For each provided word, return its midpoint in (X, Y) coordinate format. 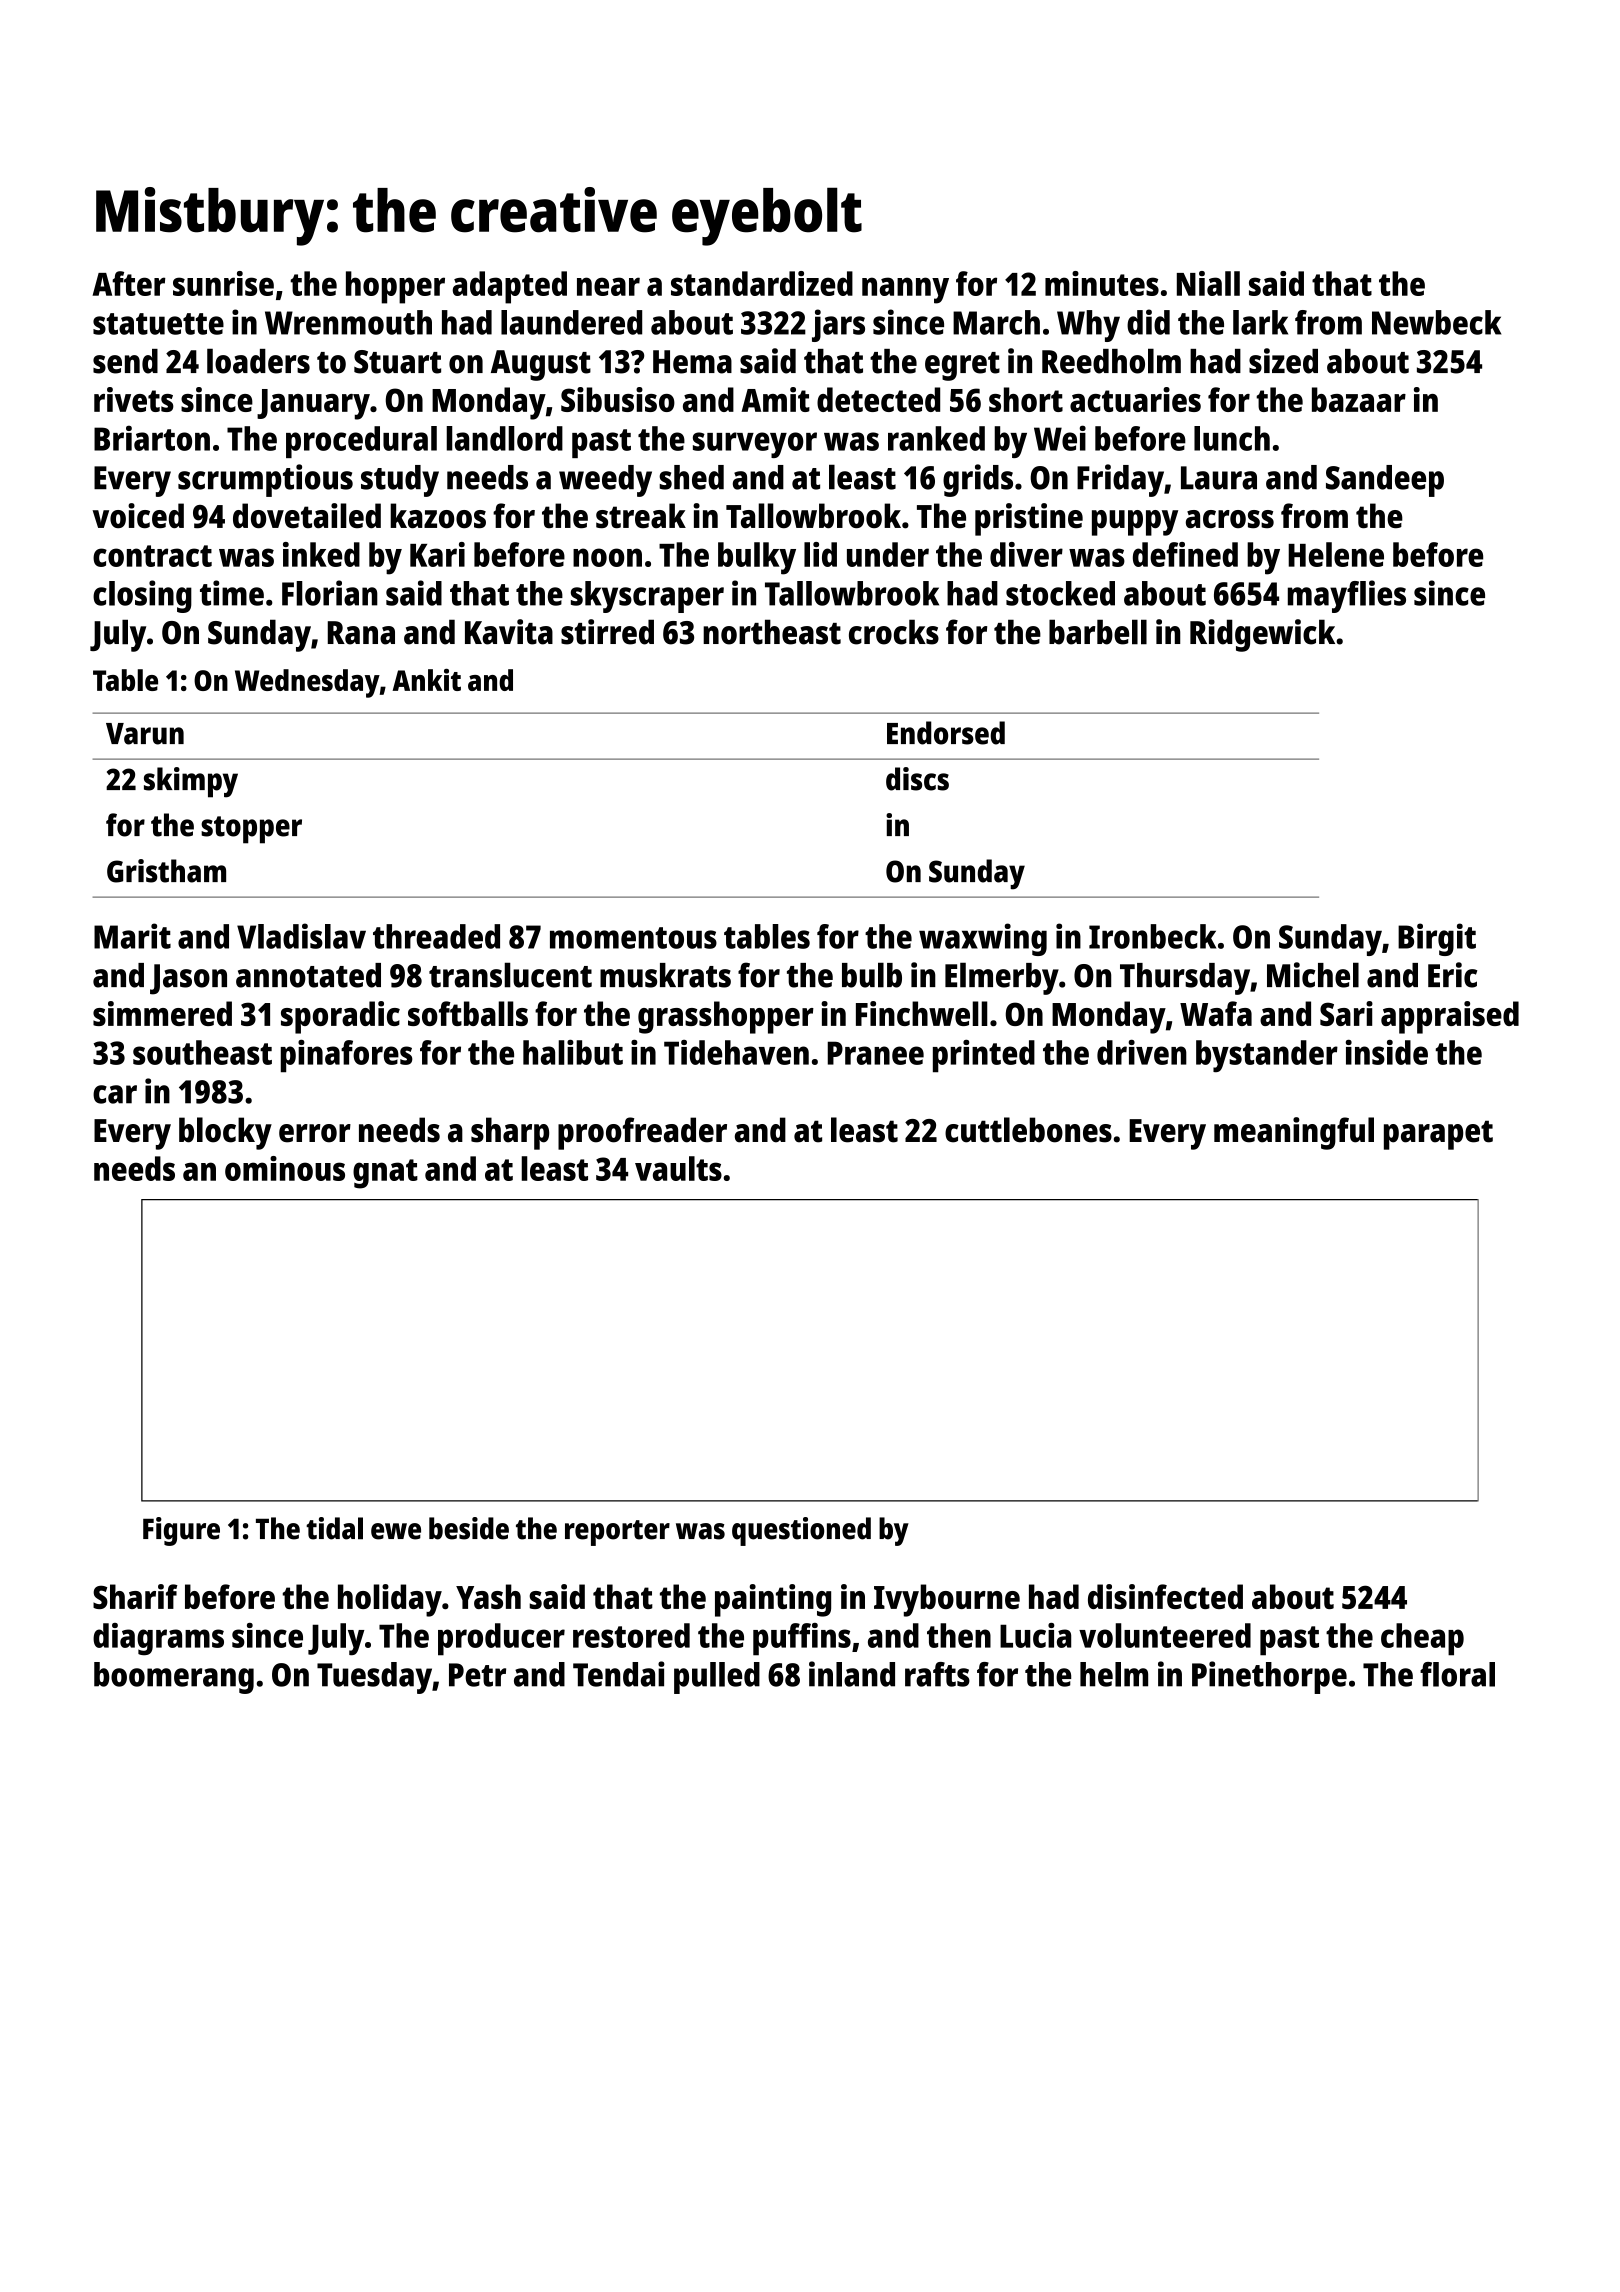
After (129, 283)
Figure (181, 1531)
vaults (678, 1168)
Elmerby (1002, 978)
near (608, 286)
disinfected (1165, 1596)
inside (1387, 1052)
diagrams (158, 1639)
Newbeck (1436, 322)
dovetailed (307, 515)
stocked (1060, 593)
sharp (510, 1133)
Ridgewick (1262, 635)
